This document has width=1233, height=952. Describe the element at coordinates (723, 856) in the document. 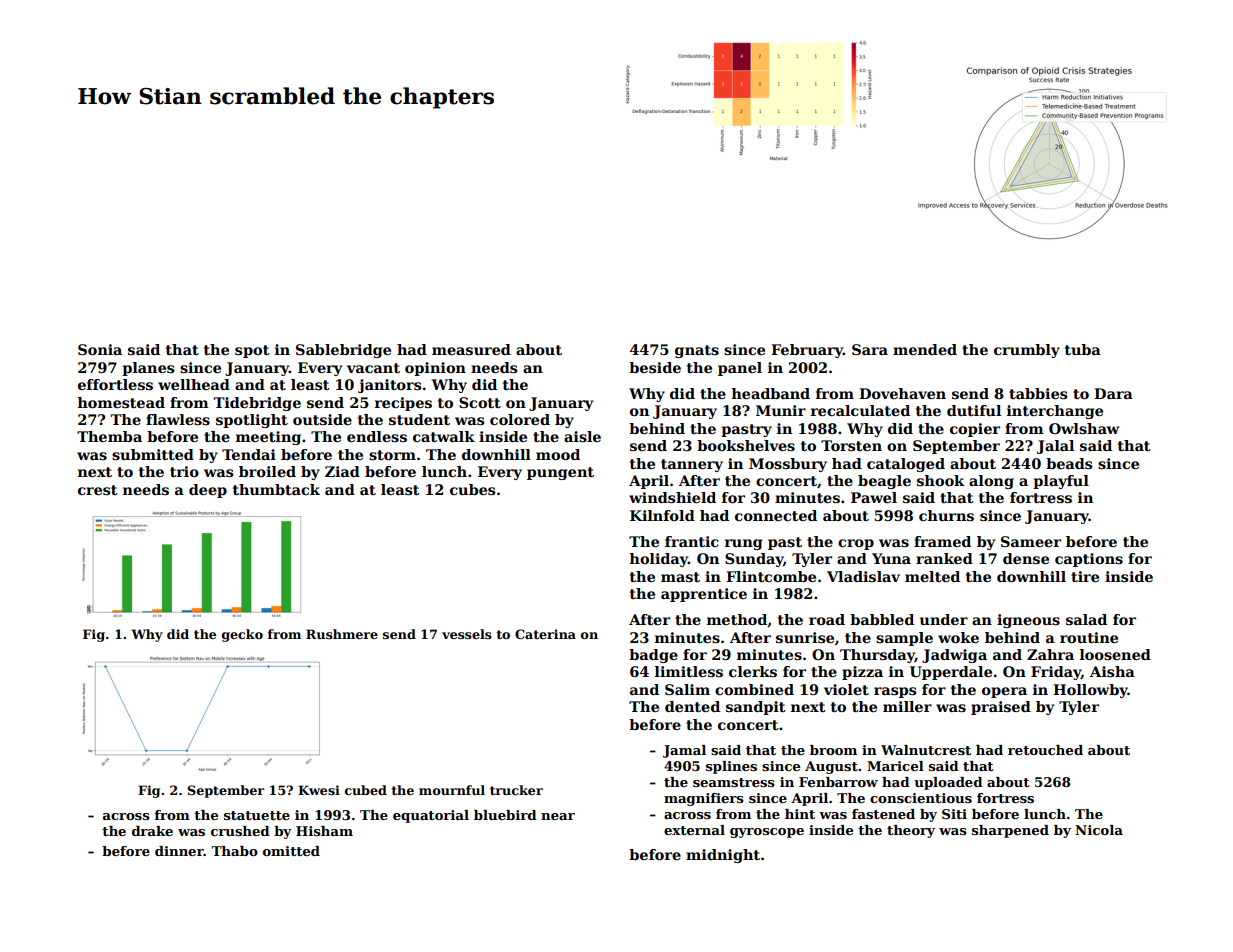

I see `midnight` at that location.
